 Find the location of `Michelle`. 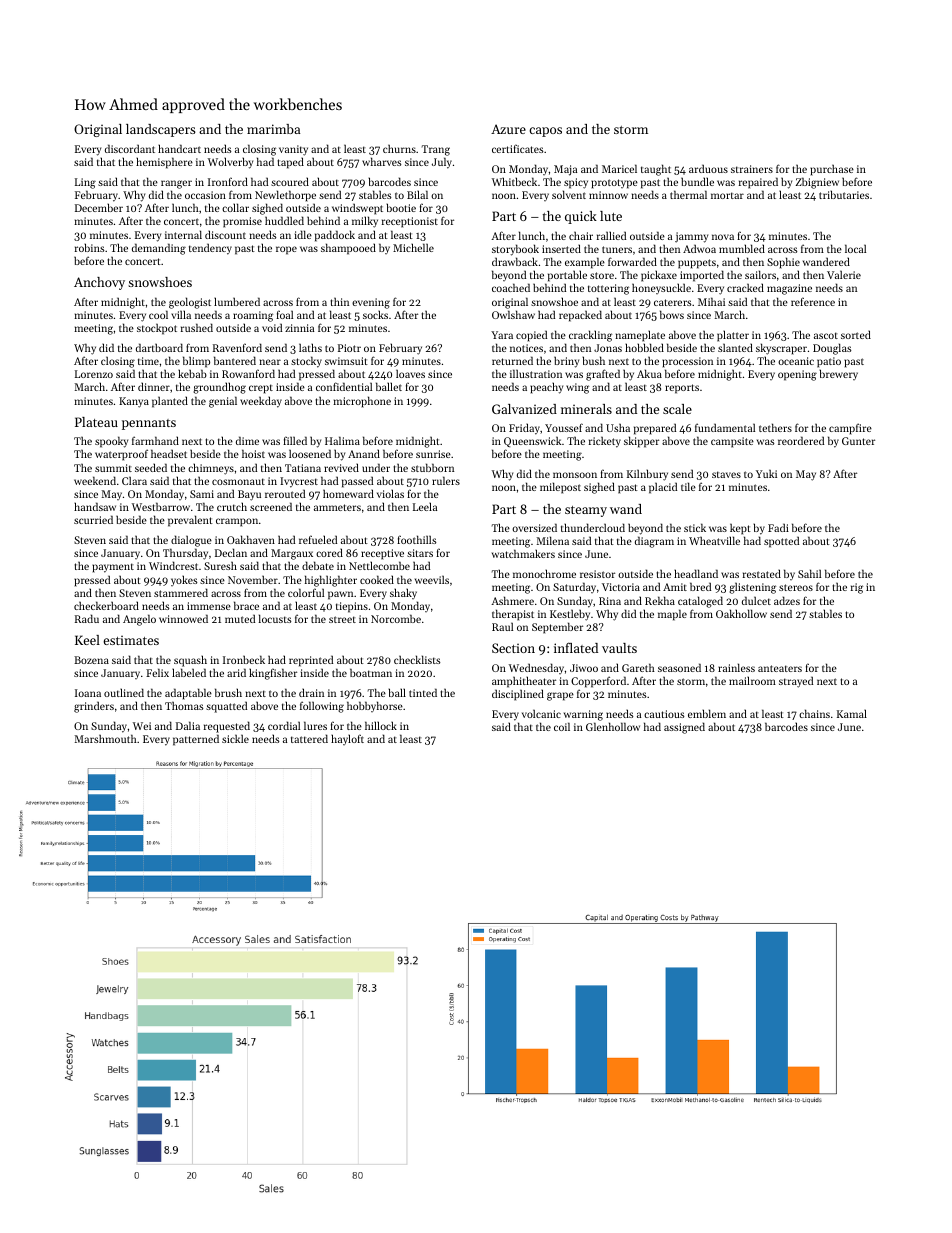

Michelle is located at coordinates (413, 247).
